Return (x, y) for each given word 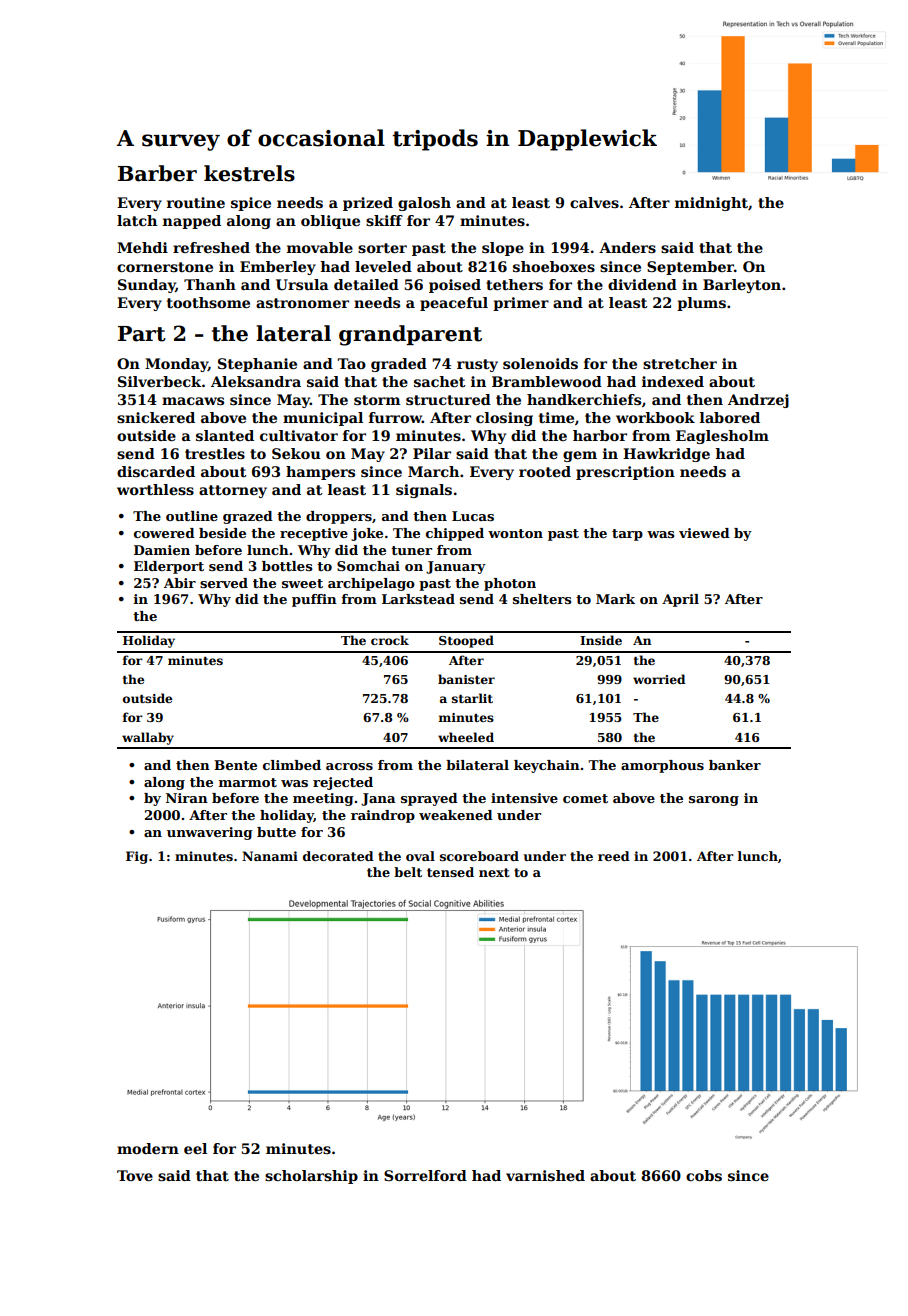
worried (659, 679)
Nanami (270, 856)
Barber (157, 173)
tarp (627, 535)
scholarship (311, 1177)
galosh (424, 204)
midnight (711, 204)
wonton (515, 533)
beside (222, 533)
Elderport (169, 567)
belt (408, 872)
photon (510, 584)
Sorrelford (425, 1175)
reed (614, 856)
